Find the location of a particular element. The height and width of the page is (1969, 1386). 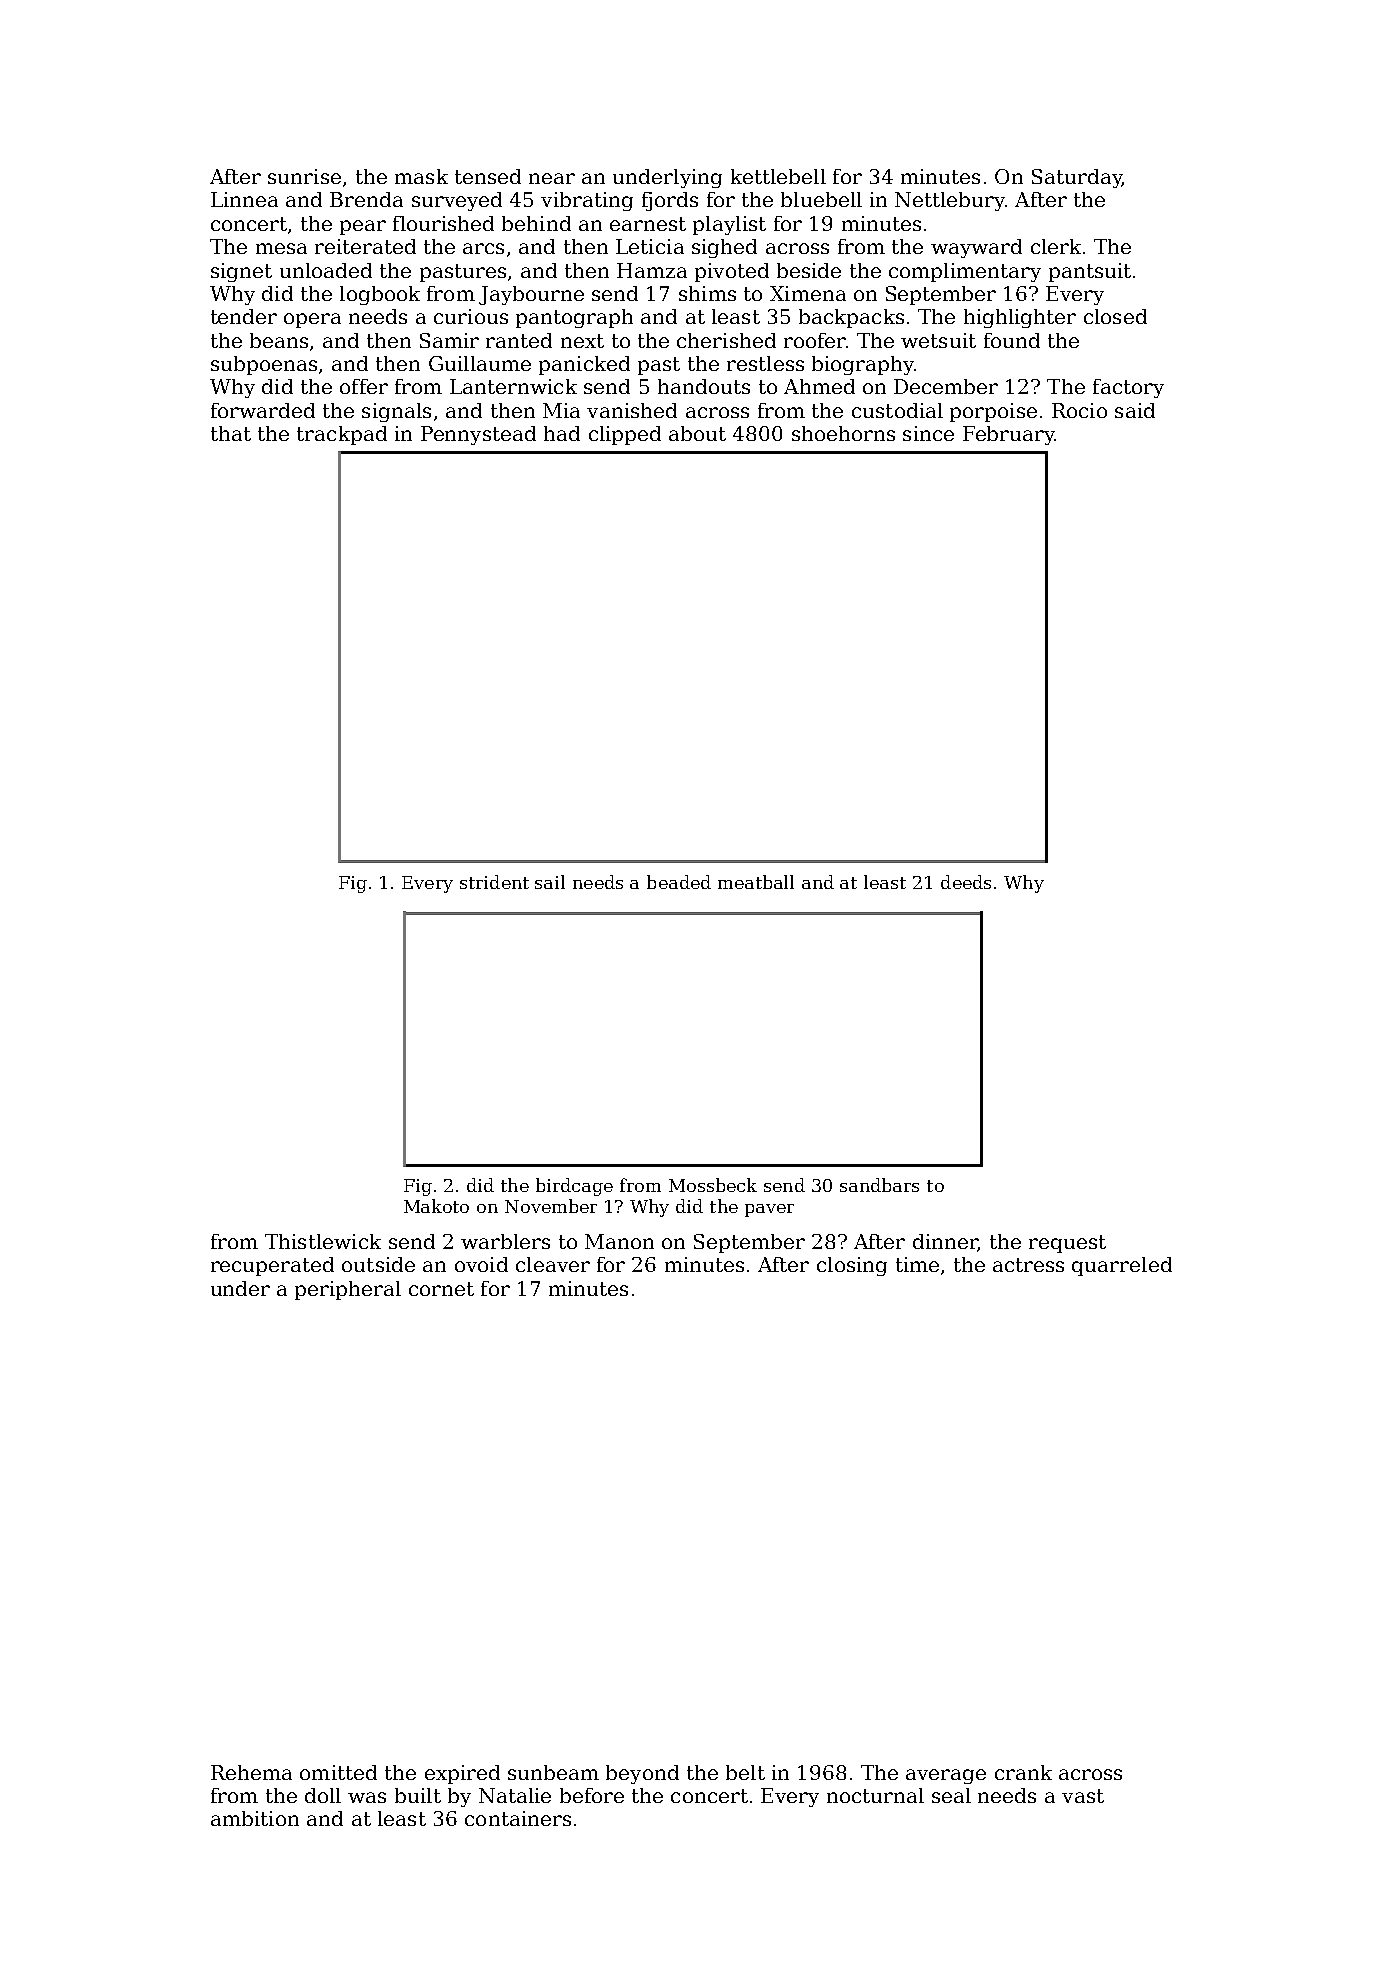

cleaver is located at coordinates (553, 1264).
